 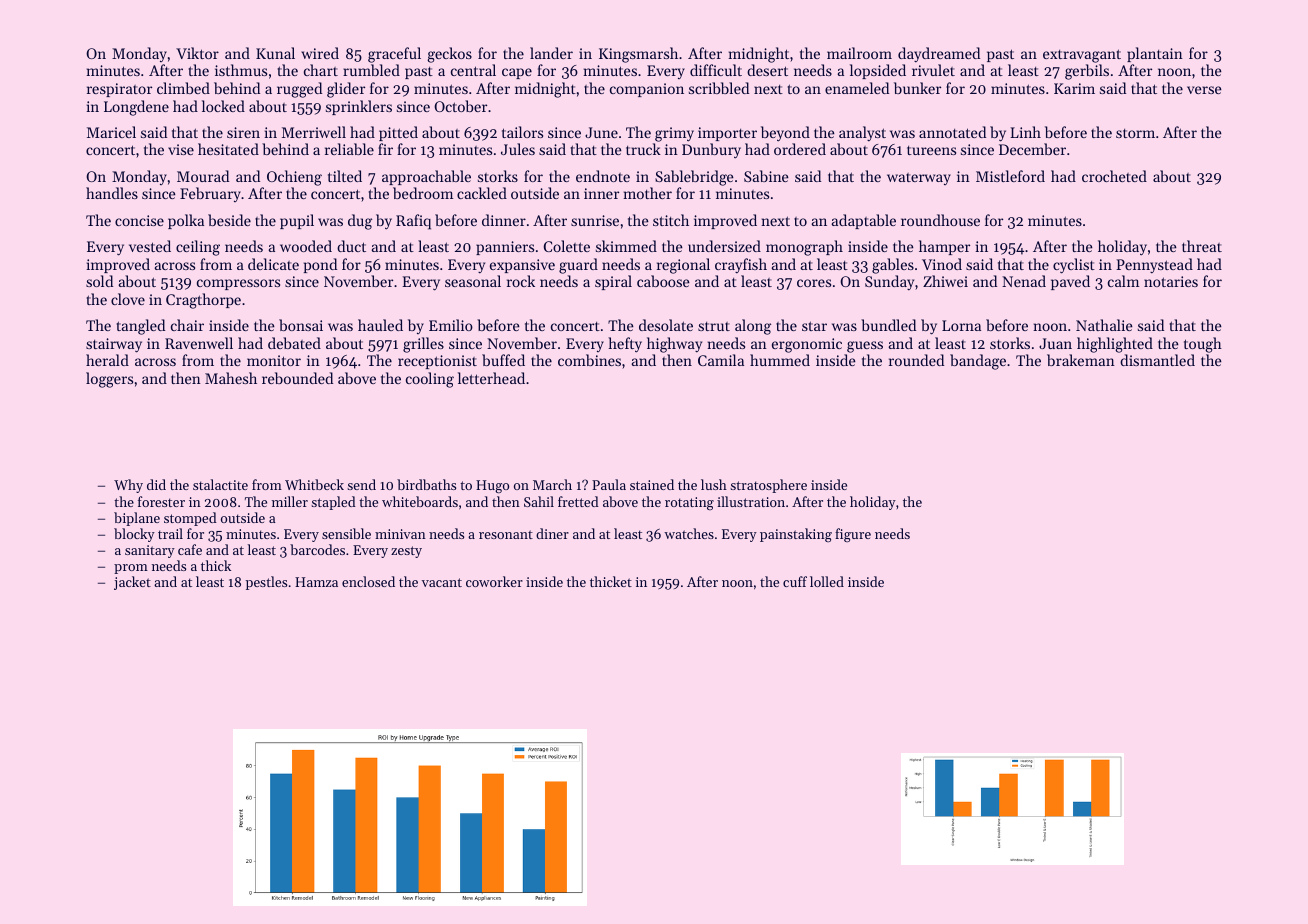 I want to click on mailroom, so click(x=859, y=53).
